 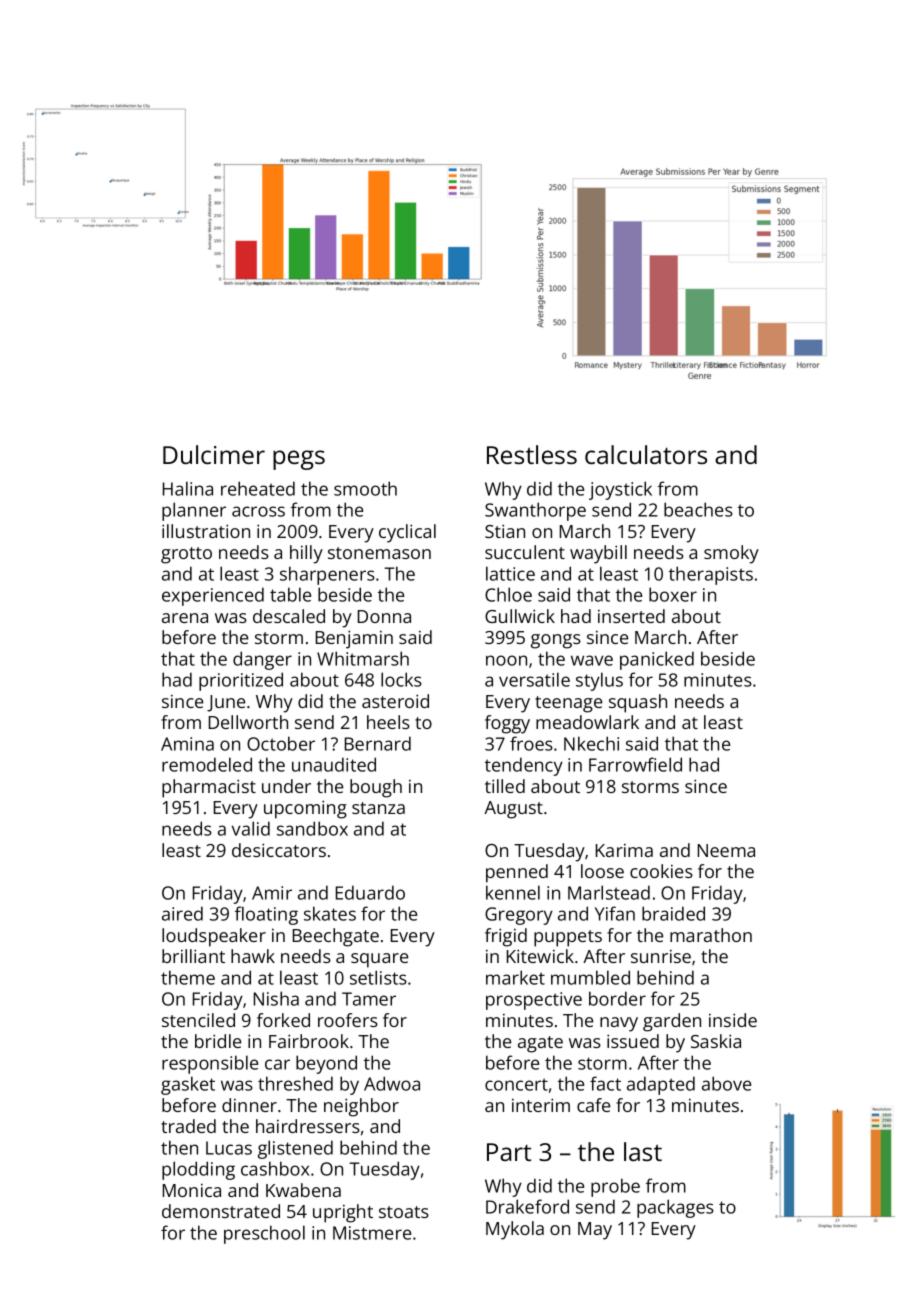 What do you see at coordinates (673, 913) in the image?
I see `braided` at bounding box center [673, 913].
